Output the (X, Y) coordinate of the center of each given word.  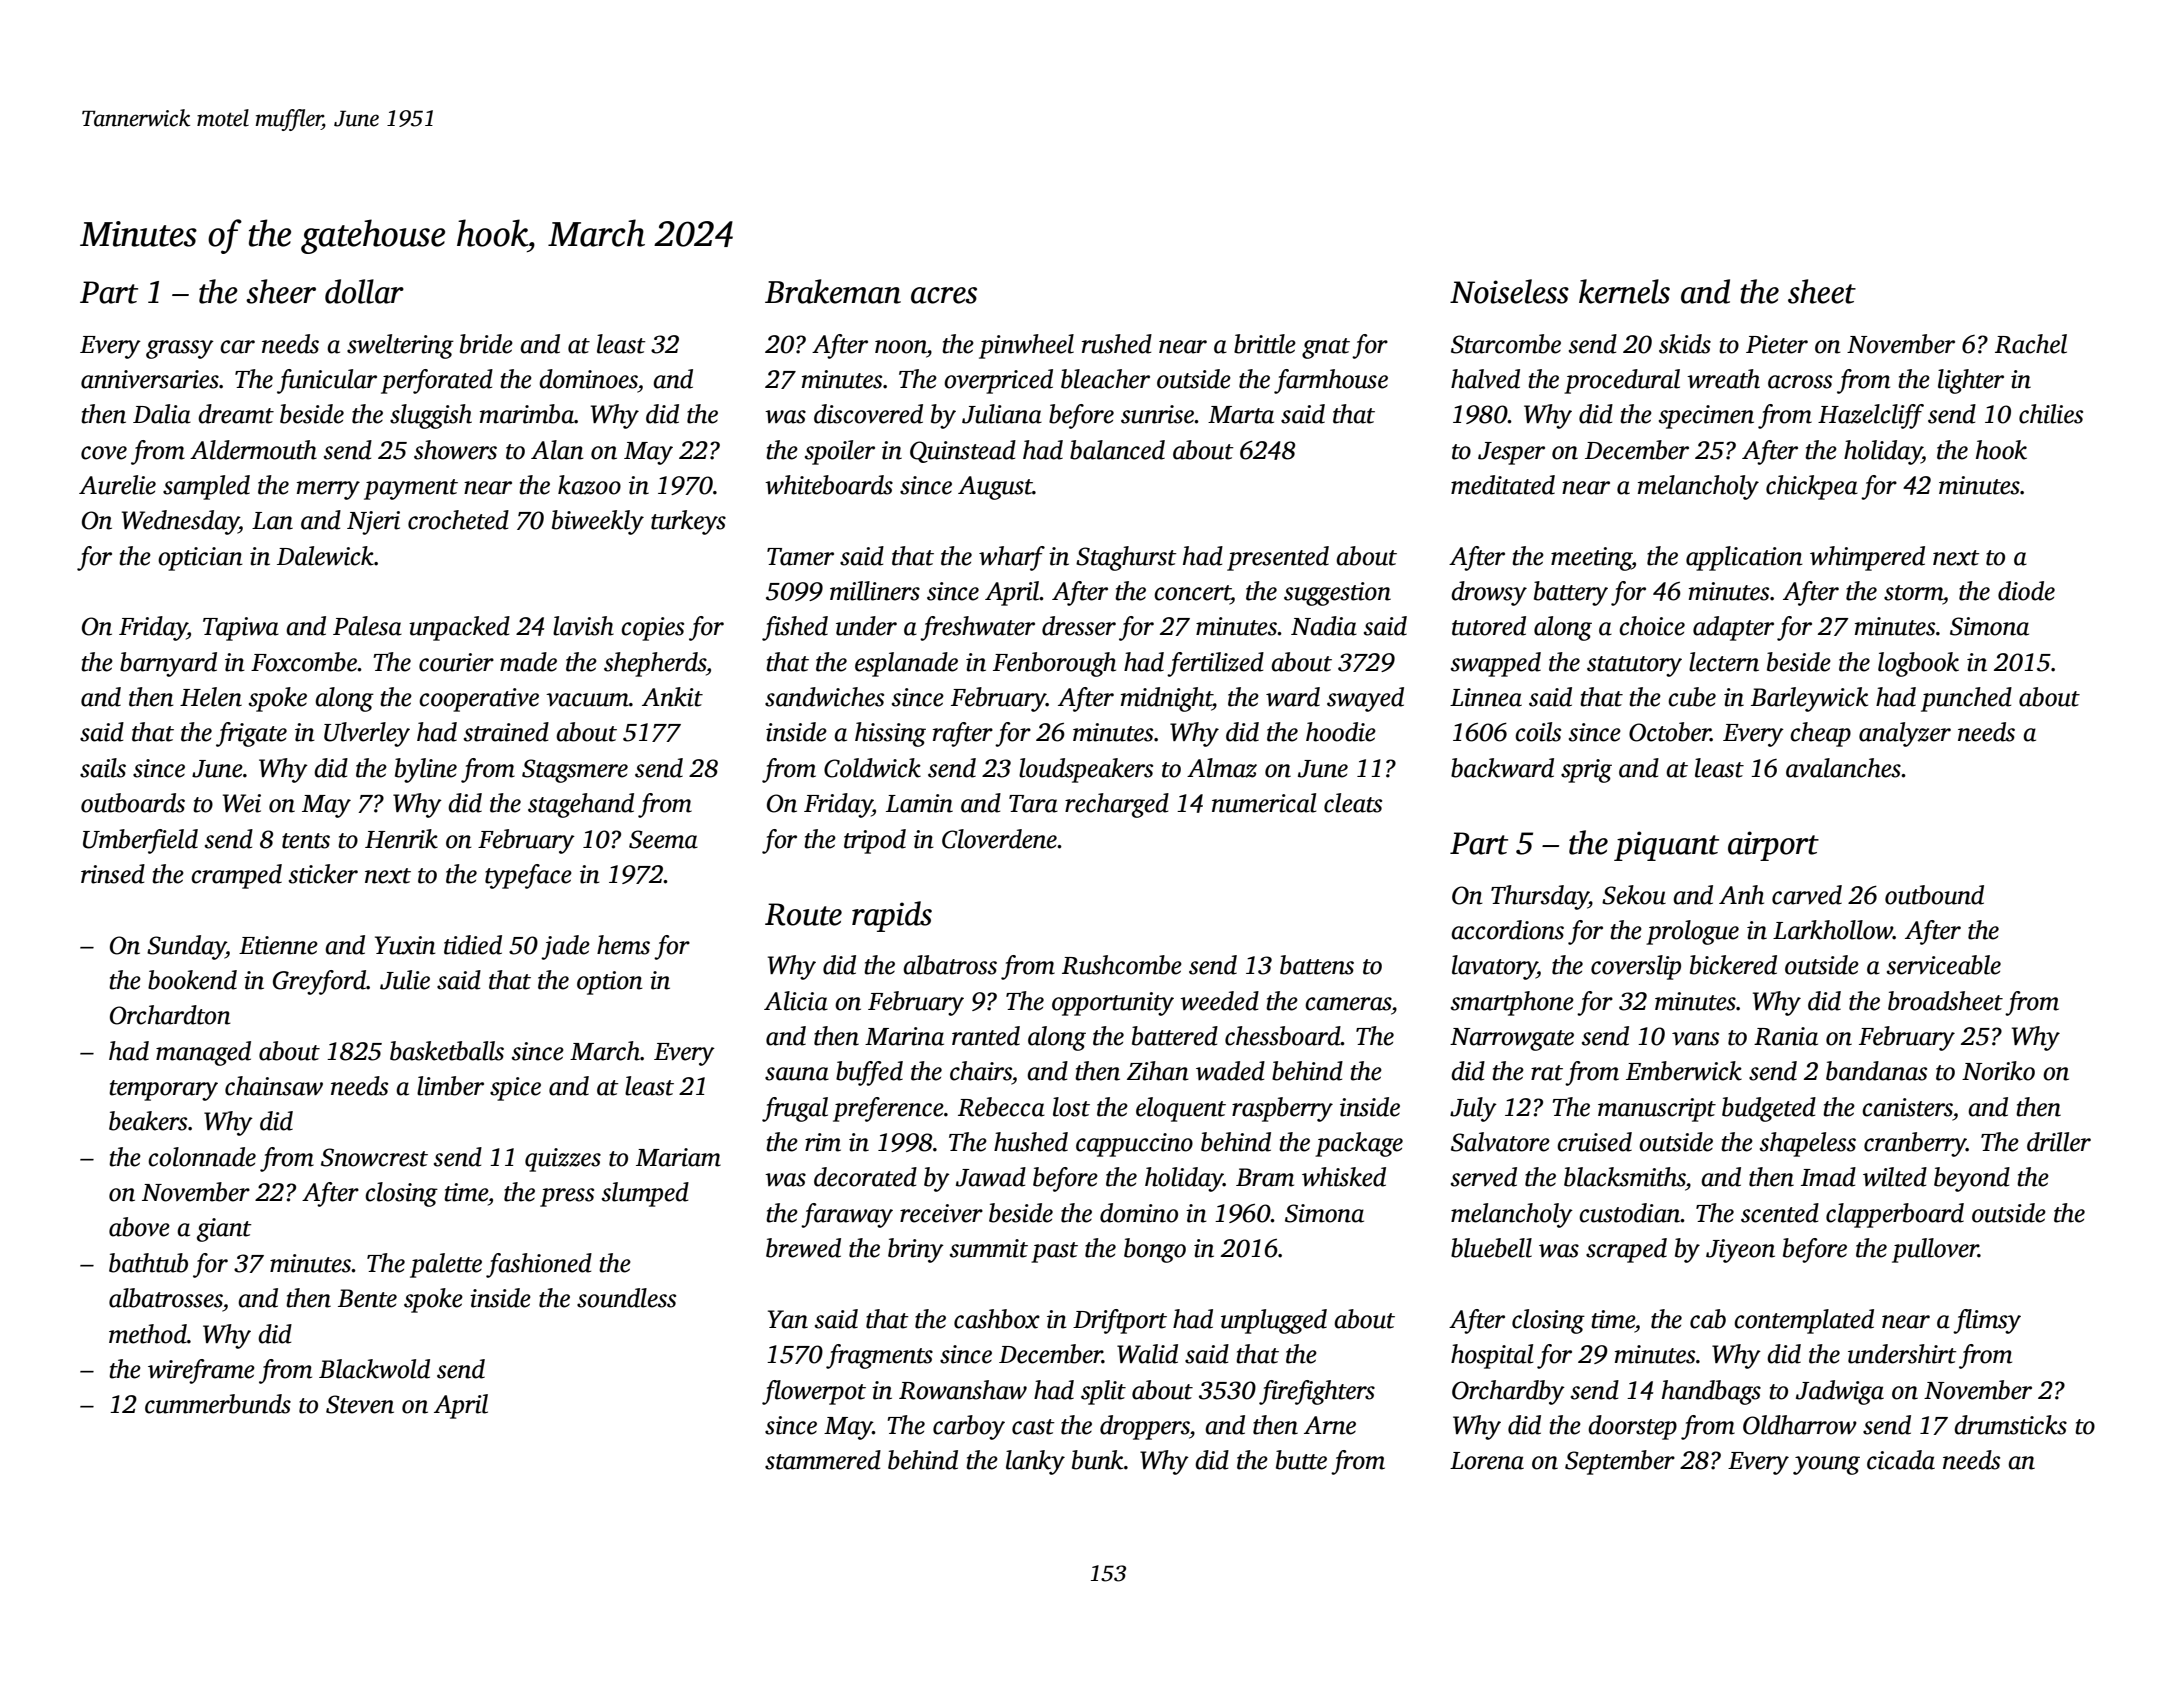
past (1054, 1252)
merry (328, 490)
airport (1773, 846)
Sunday (186, 947)
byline (426, 770)
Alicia (796, 1001)
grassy (180, 349)
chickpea (1812, 487)
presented (1278, 558)
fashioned (539, 1265)
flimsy (1987, 1321)
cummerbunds (218, 1404)
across (1800, 382)
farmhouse (1331, 381)
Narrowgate (1512, 1039)
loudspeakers (1086, 770)
